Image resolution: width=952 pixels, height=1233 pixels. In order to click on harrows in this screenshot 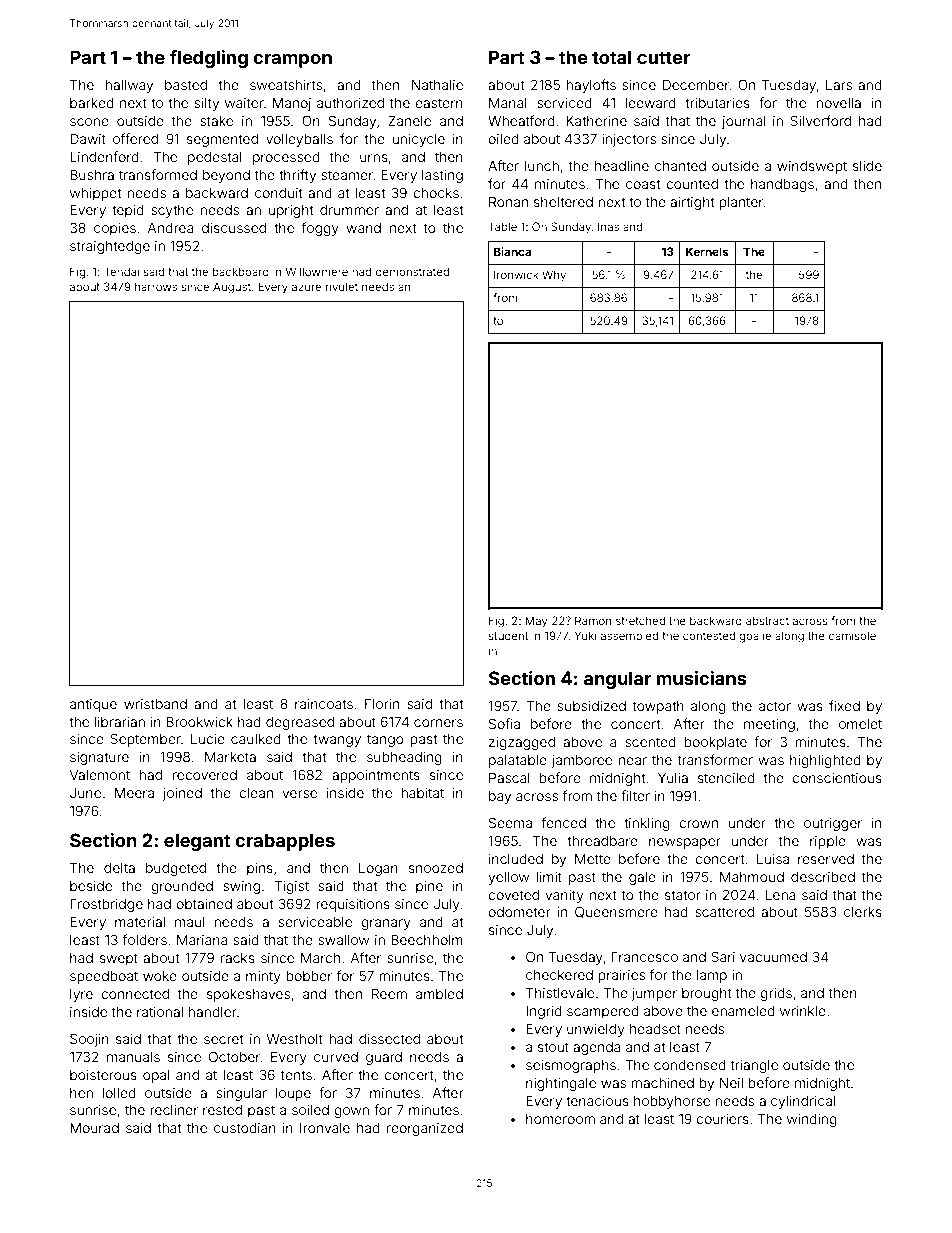, I will do `click(156, 286)`.
